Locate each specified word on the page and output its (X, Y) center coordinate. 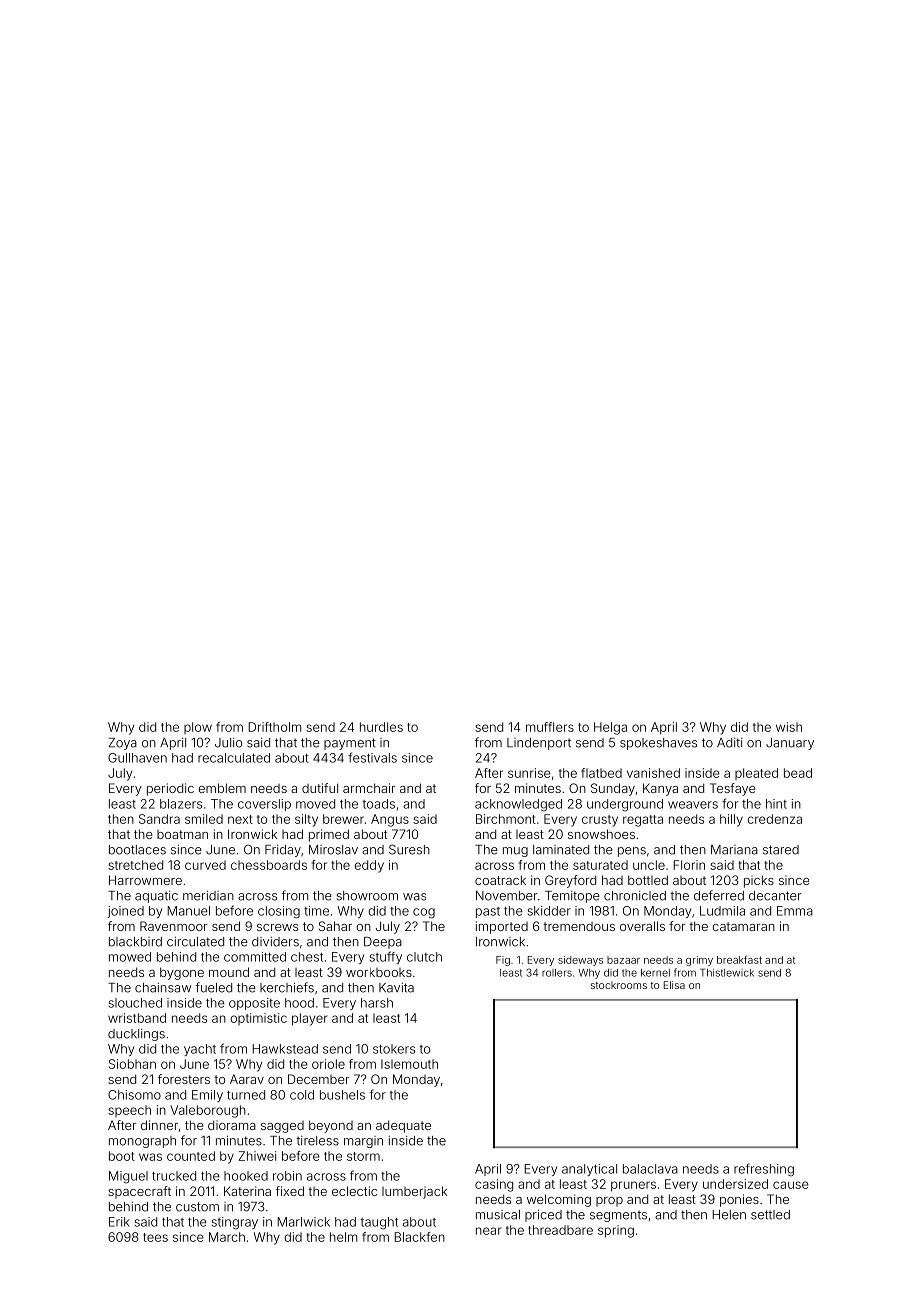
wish (789, 727)
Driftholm (274, 727)
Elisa (674, 985)
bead (798, 773)
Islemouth (409, 1064)
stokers (394, 1049)
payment (350, 744)
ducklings (136, 1035)
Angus (390, 820)
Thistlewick (727, 973)
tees (155, 1237)
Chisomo (134, 1095)
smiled (204, 819)
